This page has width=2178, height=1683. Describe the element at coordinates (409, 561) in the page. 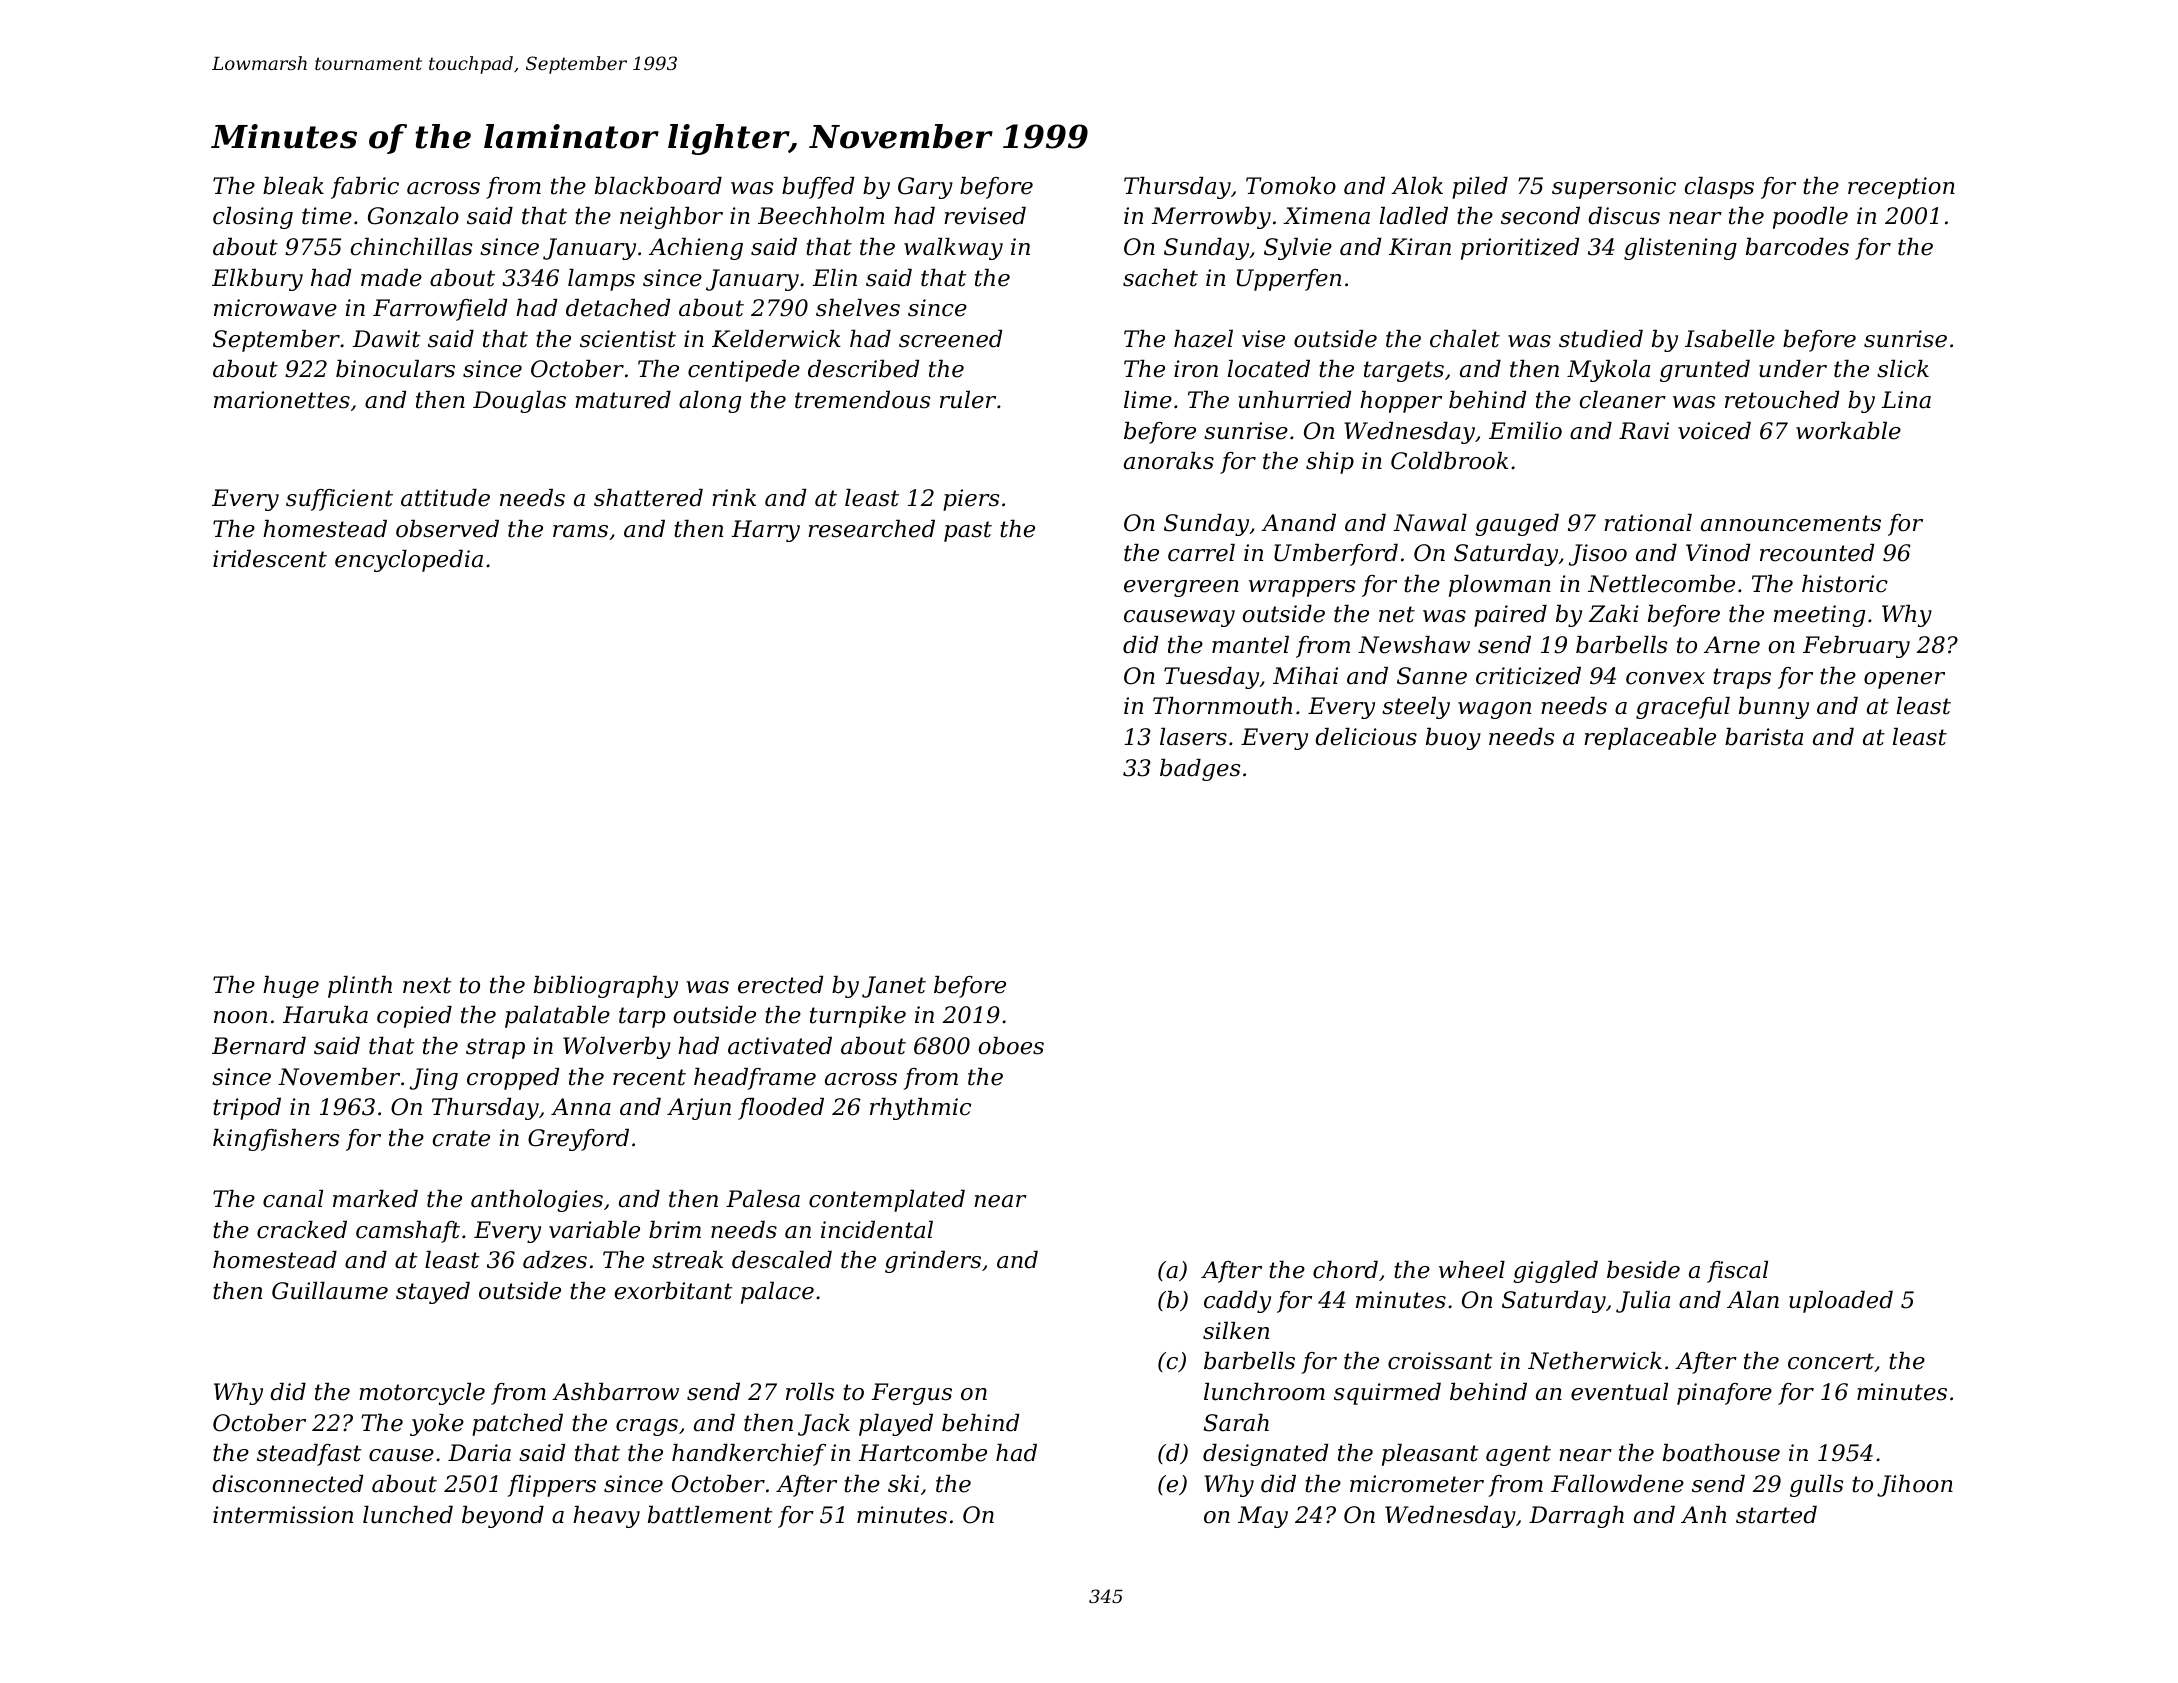

I see `encyclopedia` at that location.
